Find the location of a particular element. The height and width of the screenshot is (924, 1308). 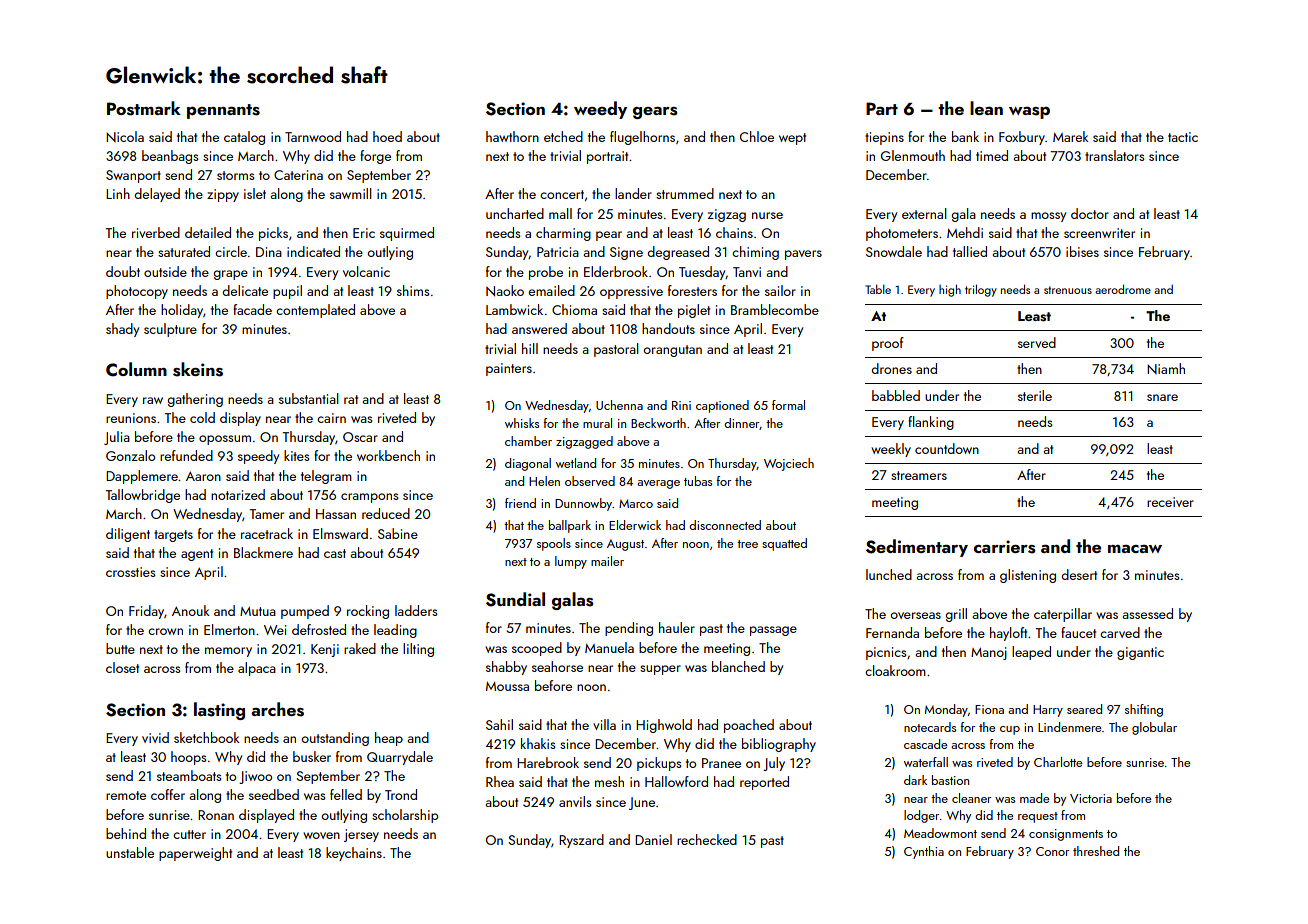

delicate is located at coordinates (245, 290).
